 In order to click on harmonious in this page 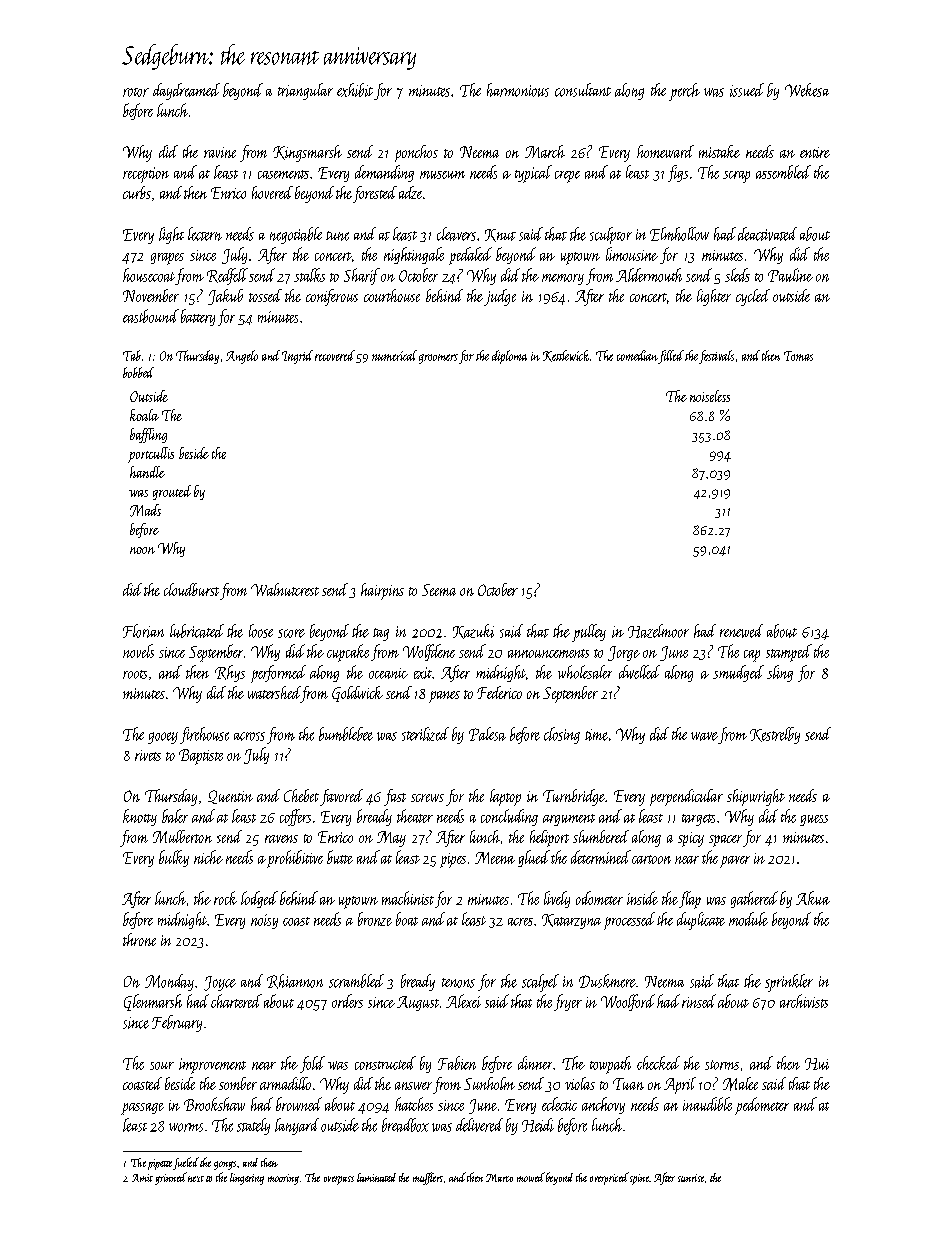, I will do `click(518, 90)`.
